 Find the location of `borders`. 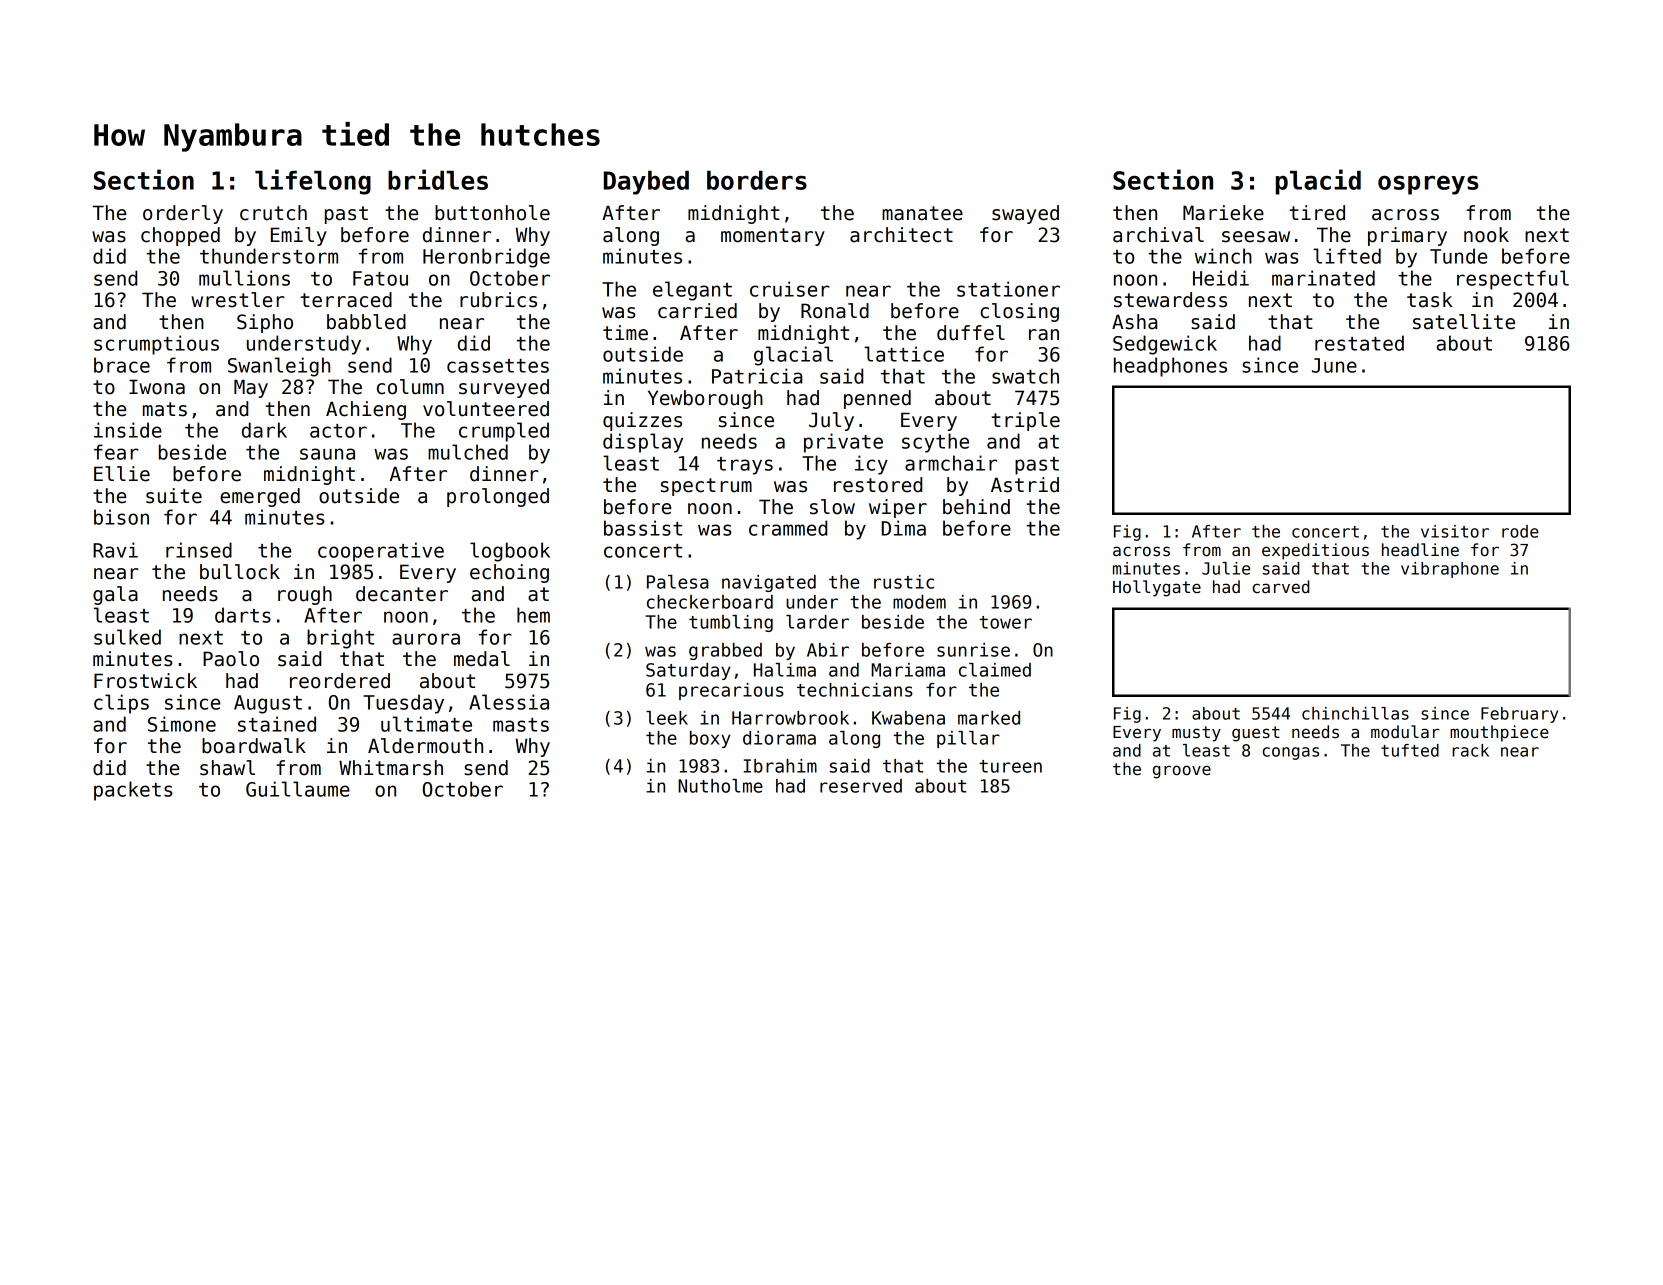

borders is located at coordinates (757, 180).
